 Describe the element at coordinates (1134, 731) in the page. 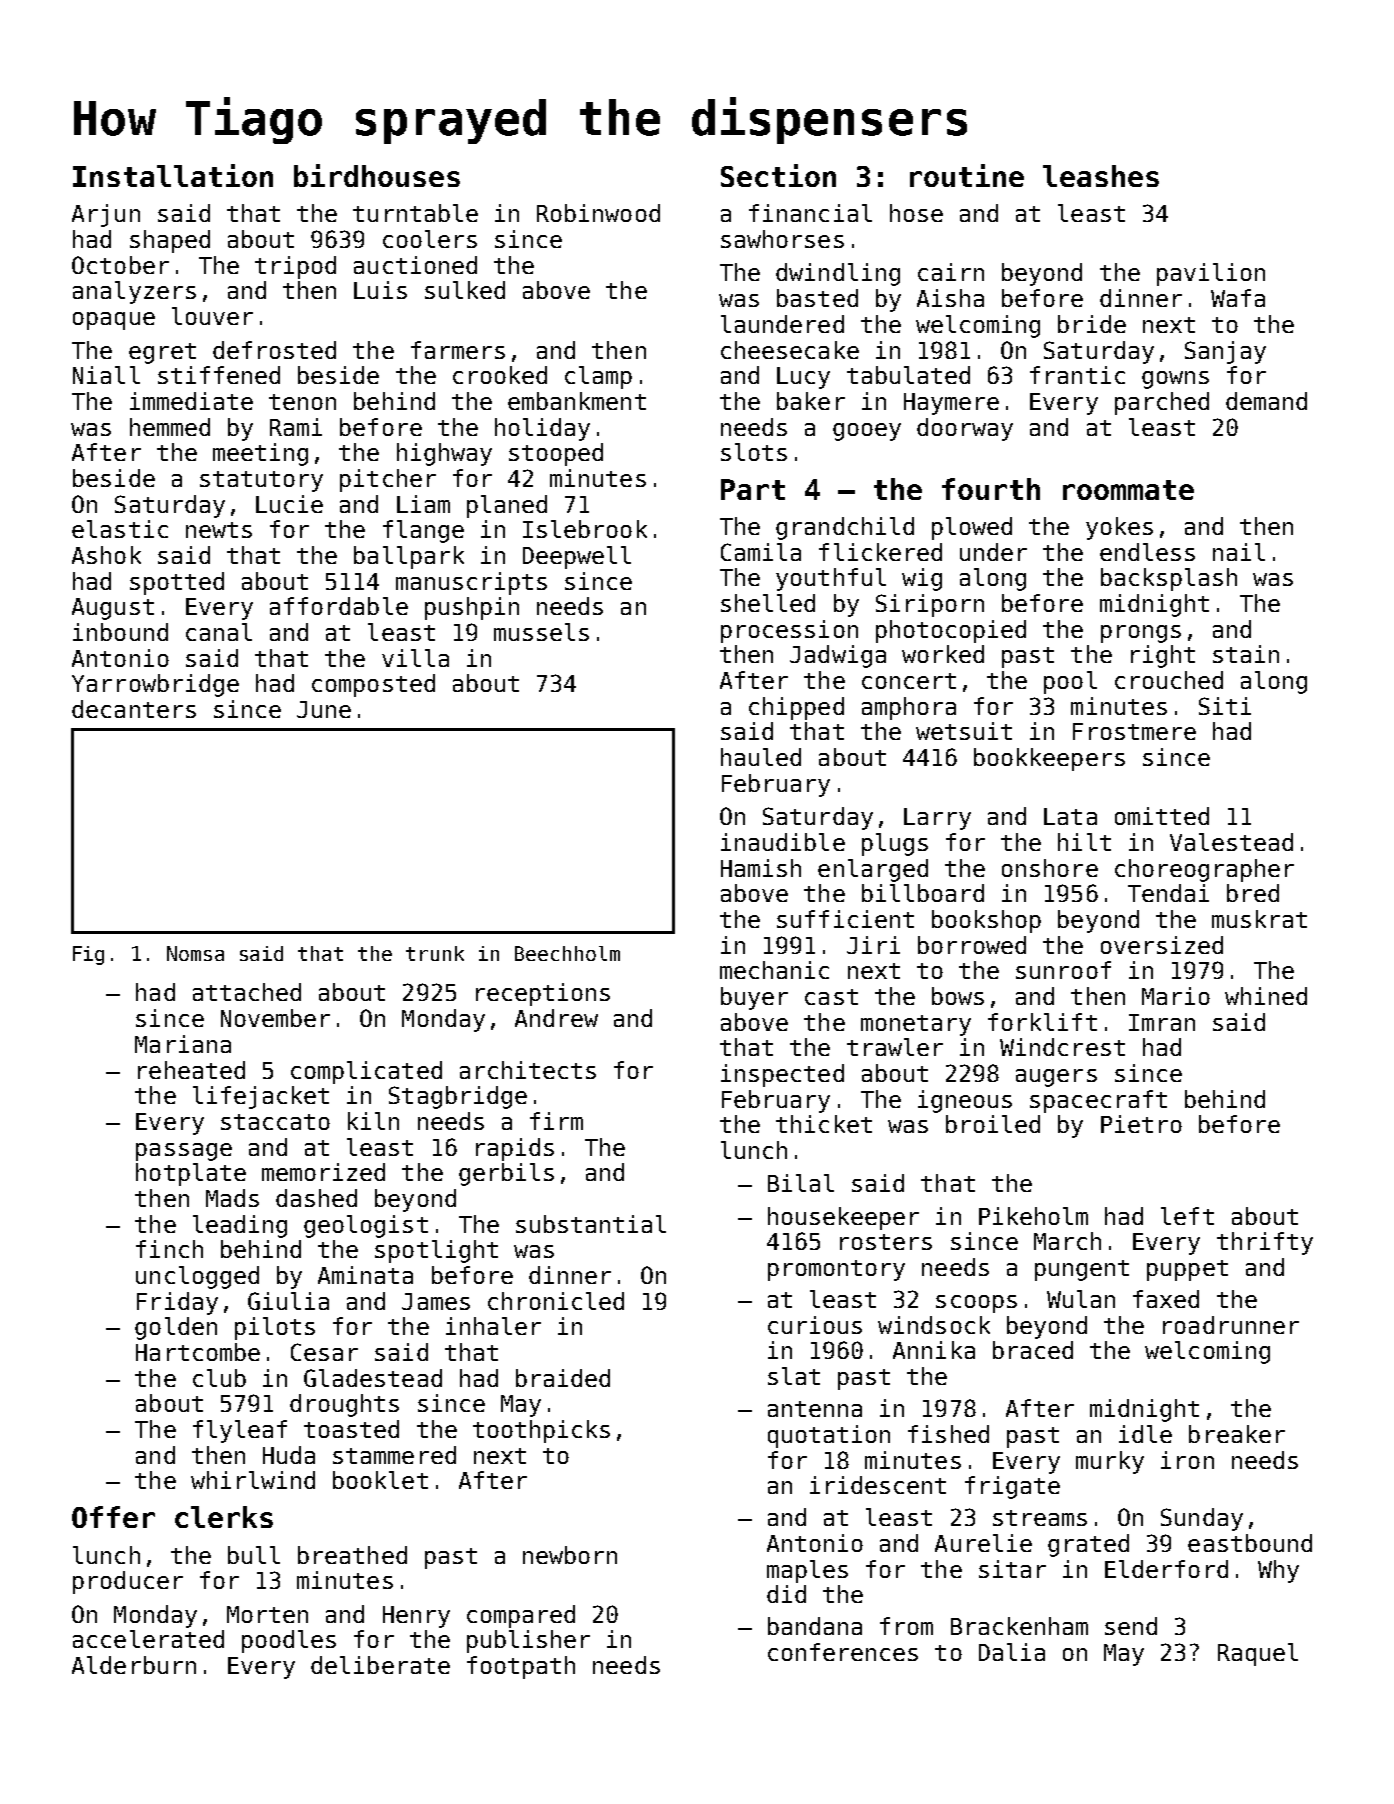

I see `Frostmere` at that location.
